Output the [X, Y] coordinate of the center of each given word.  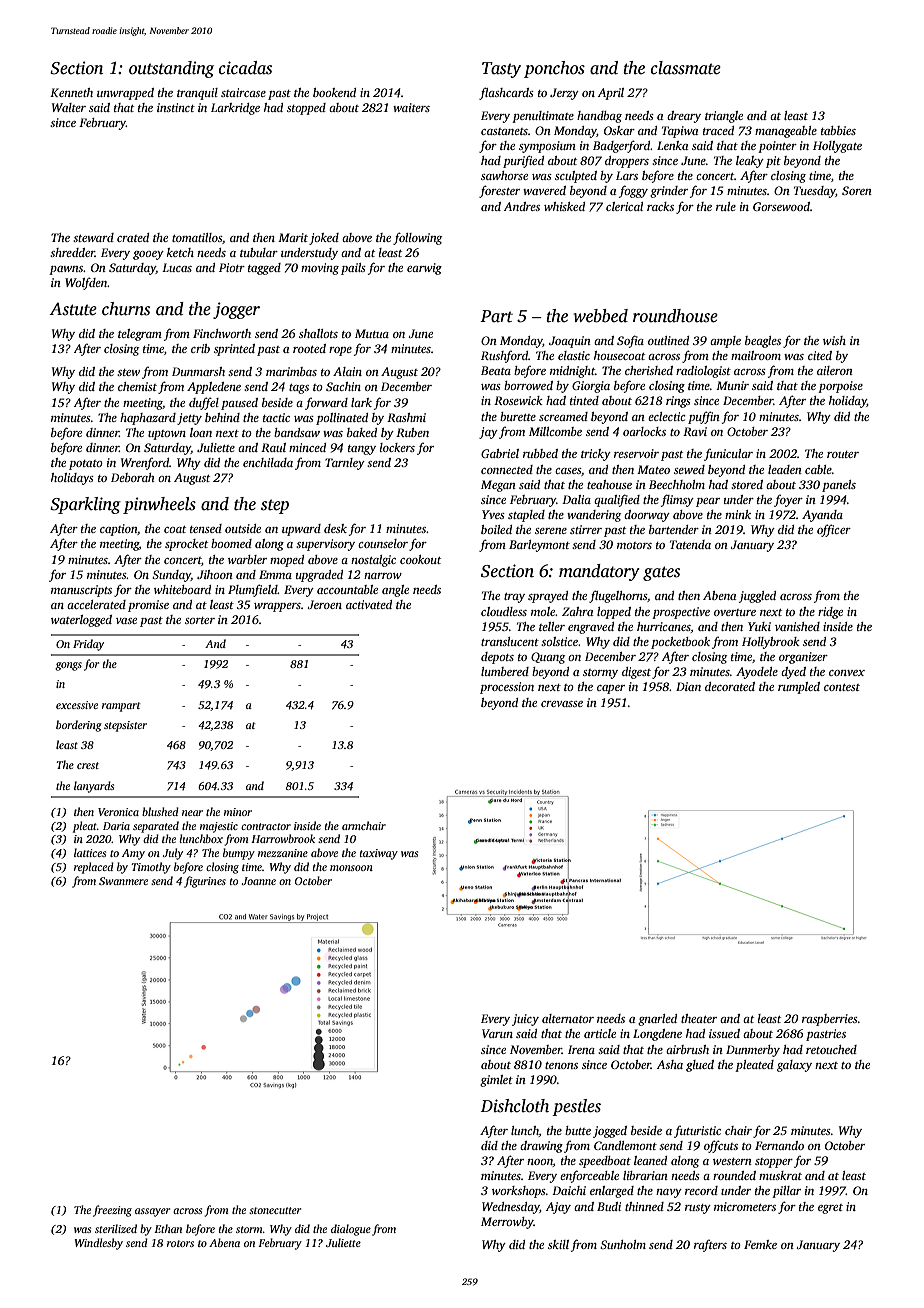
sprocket [186, 545]
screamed [563, 416]
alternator [568, 1018]
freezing [112, 1211]
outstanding [171, 69]
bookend [334, 92]
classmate [686, 68]
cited [820, 355]
